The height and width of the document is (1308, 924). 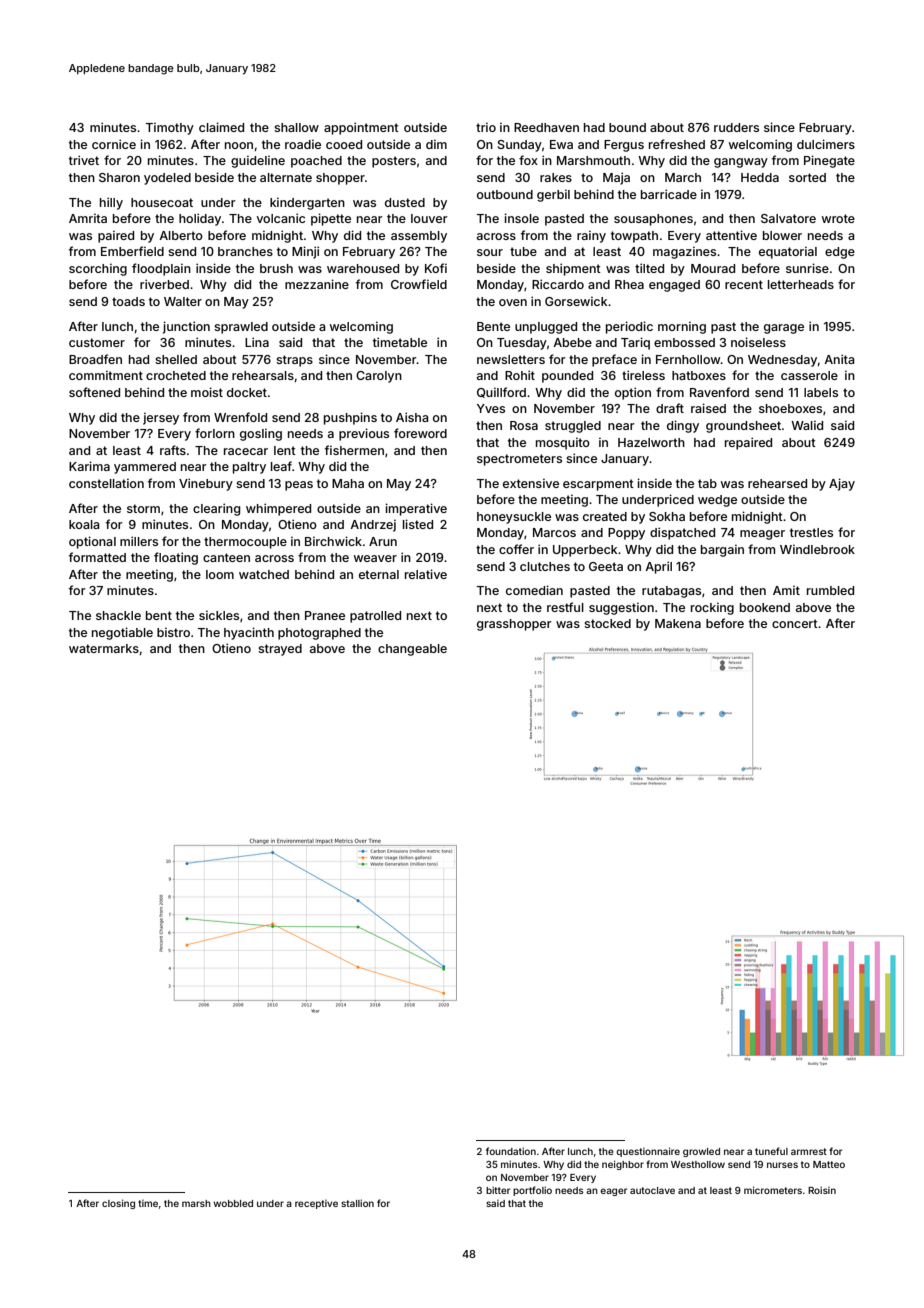 I want to click on closing, so click(x=118, y=1204).
